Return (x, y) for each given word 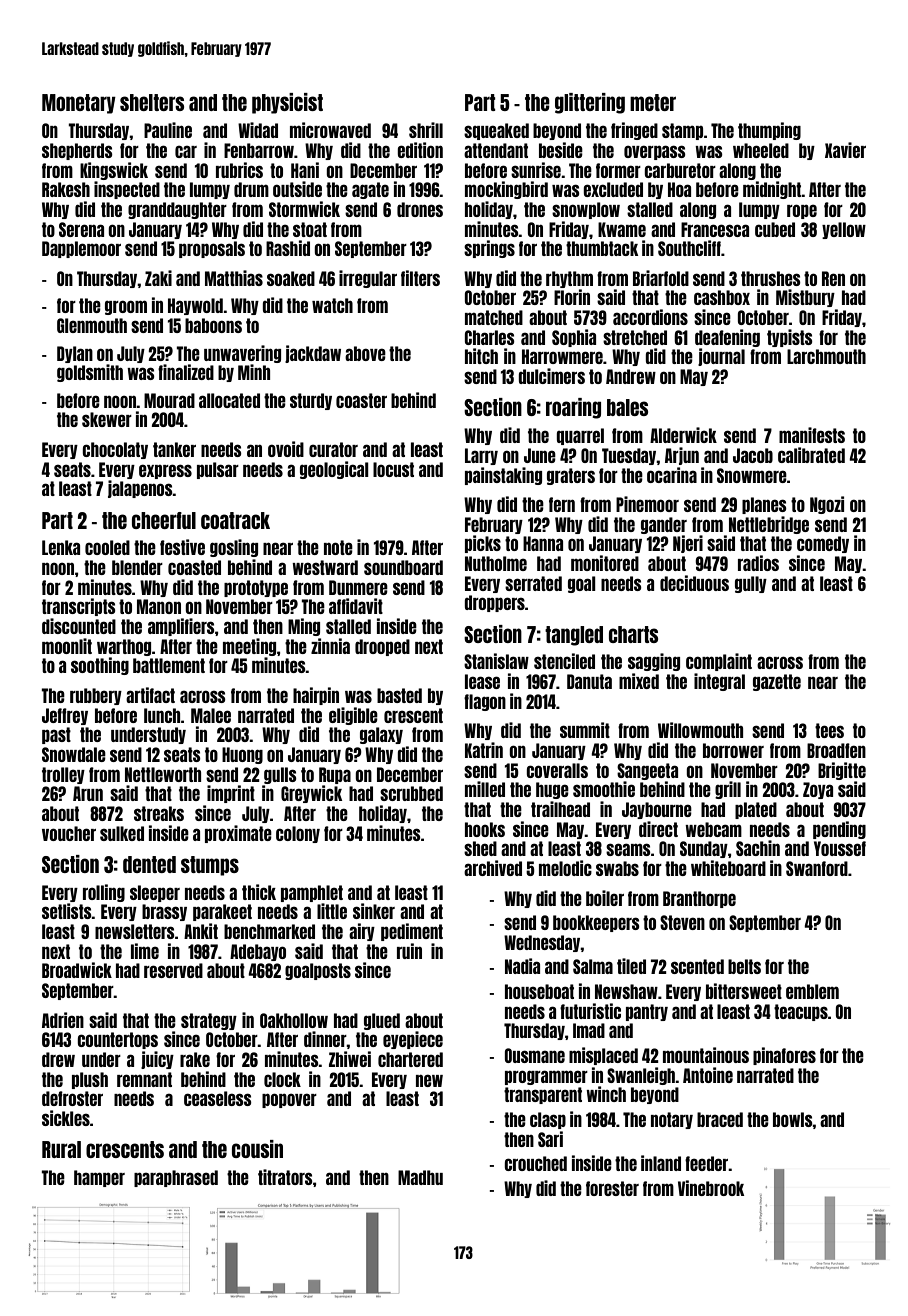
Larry (481, 456)
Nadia (522, 966)
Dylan (75, 354)
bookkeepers (596, 923)
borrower (733, 750)
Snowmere (752, 475)
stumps (210, 866)
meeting (250, 647)
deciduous (694, 583)
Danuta (589, 681)
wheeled (761, 150)
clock (282, 1079)
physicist (287, 103)
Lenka (61, 547)
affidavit (356, 606)
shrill (426, 130)
